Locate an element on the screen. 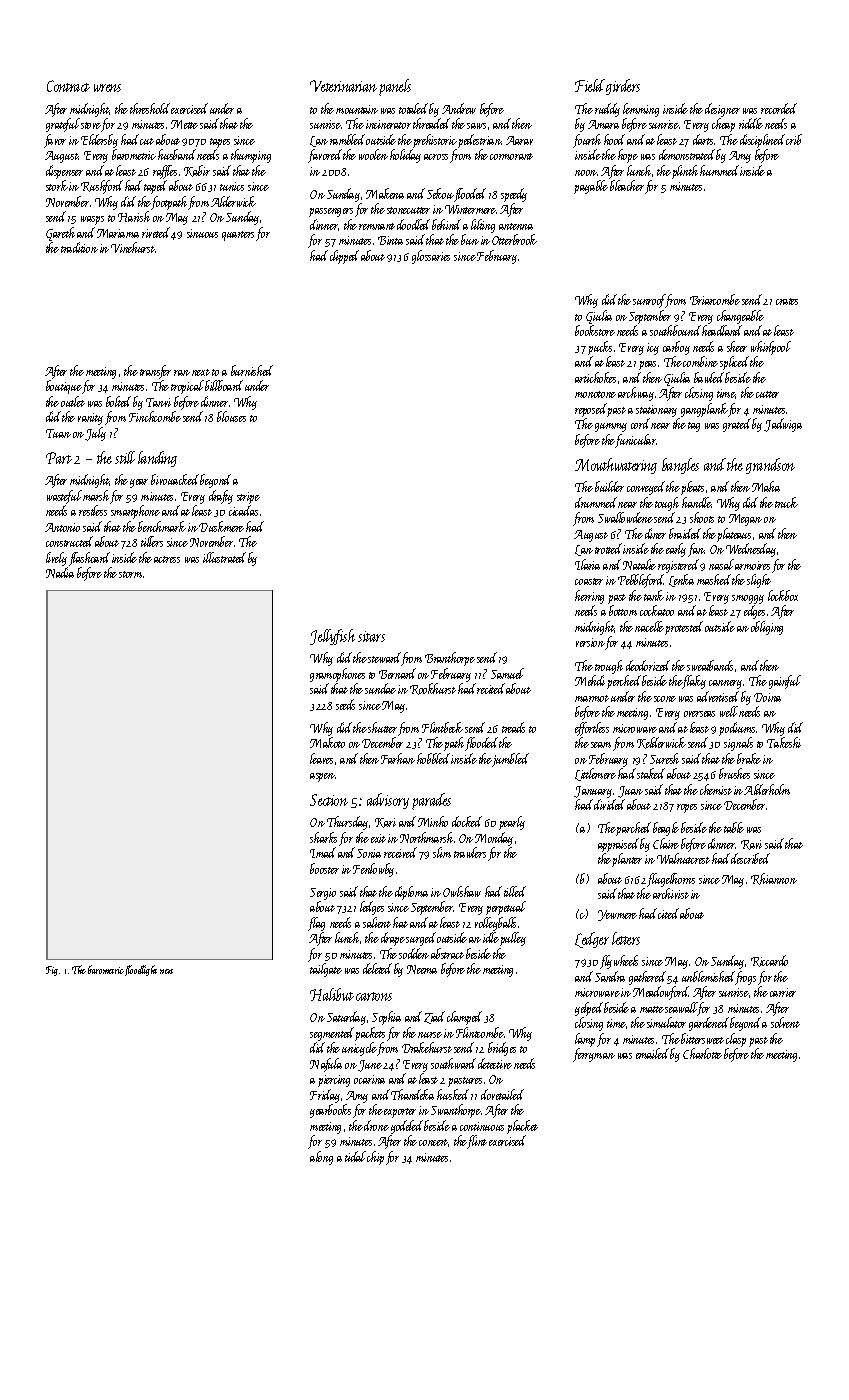  Makoto is located at coordinates (327, 742).
